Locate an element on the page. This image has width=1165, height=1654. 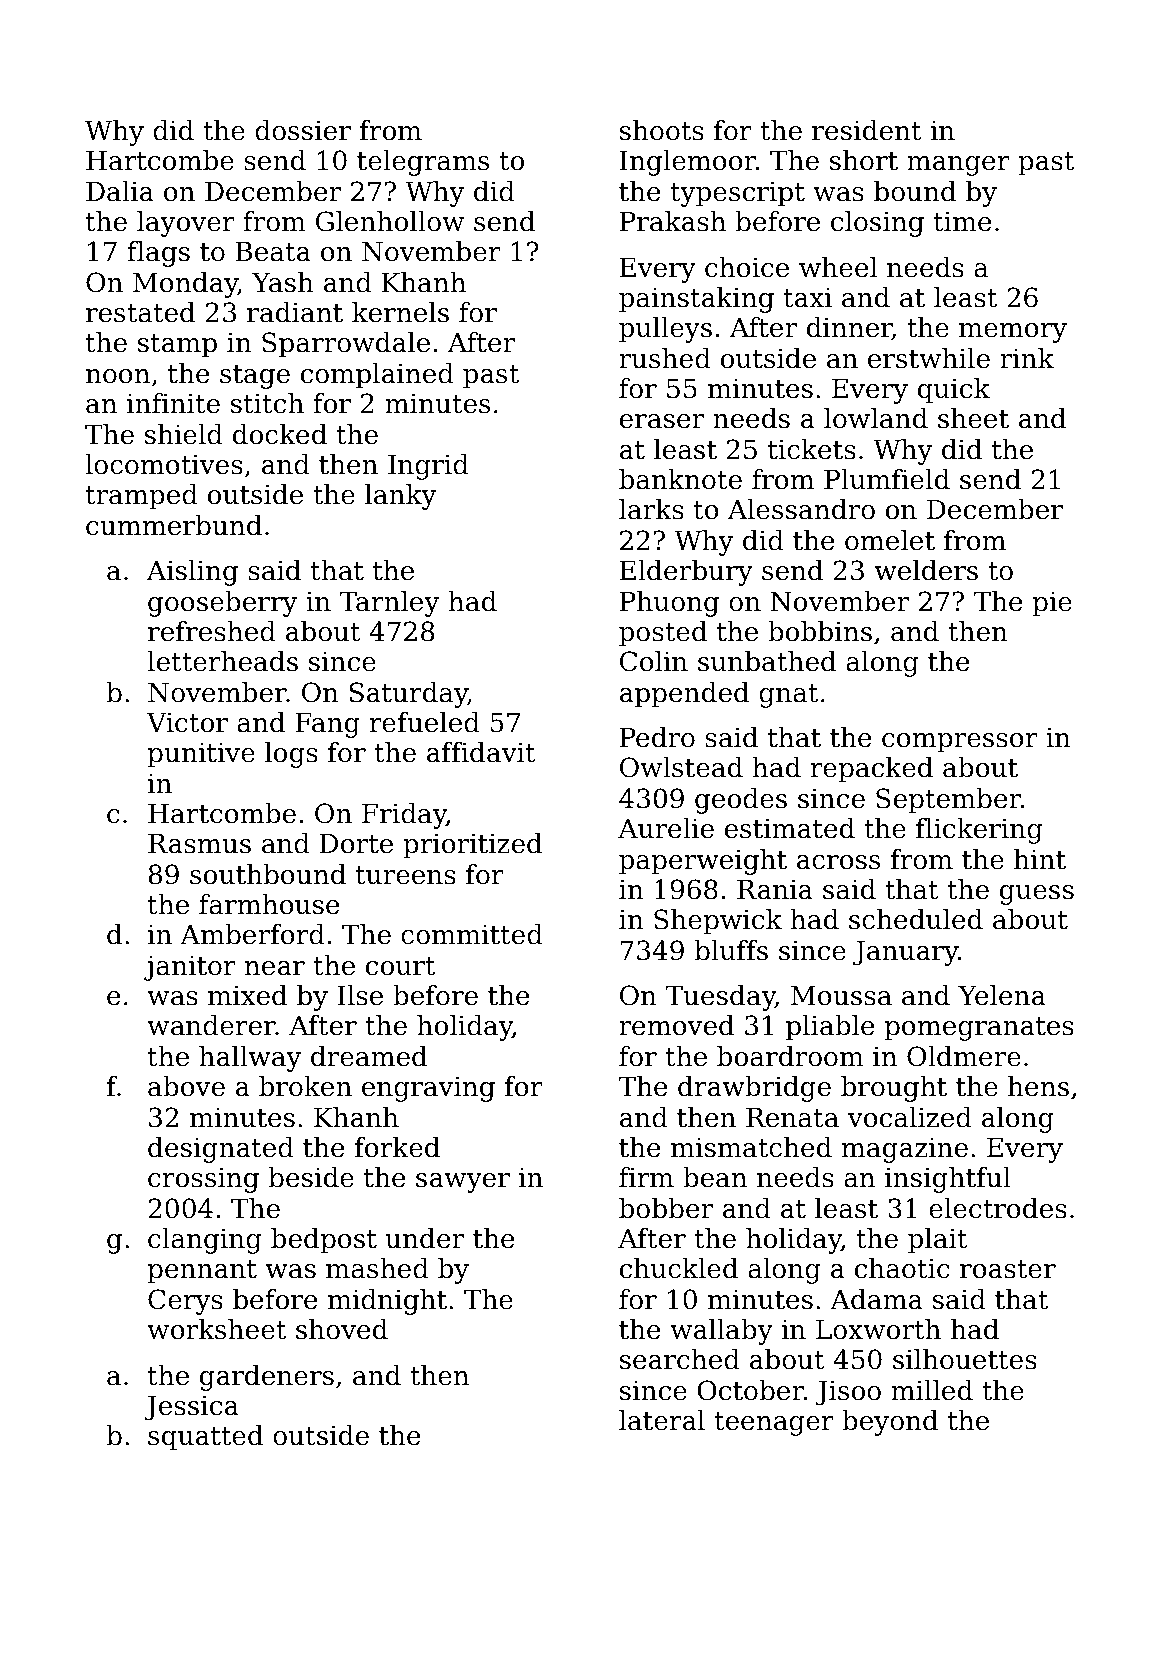
farmhouse is located at coordinates (269, 904).
